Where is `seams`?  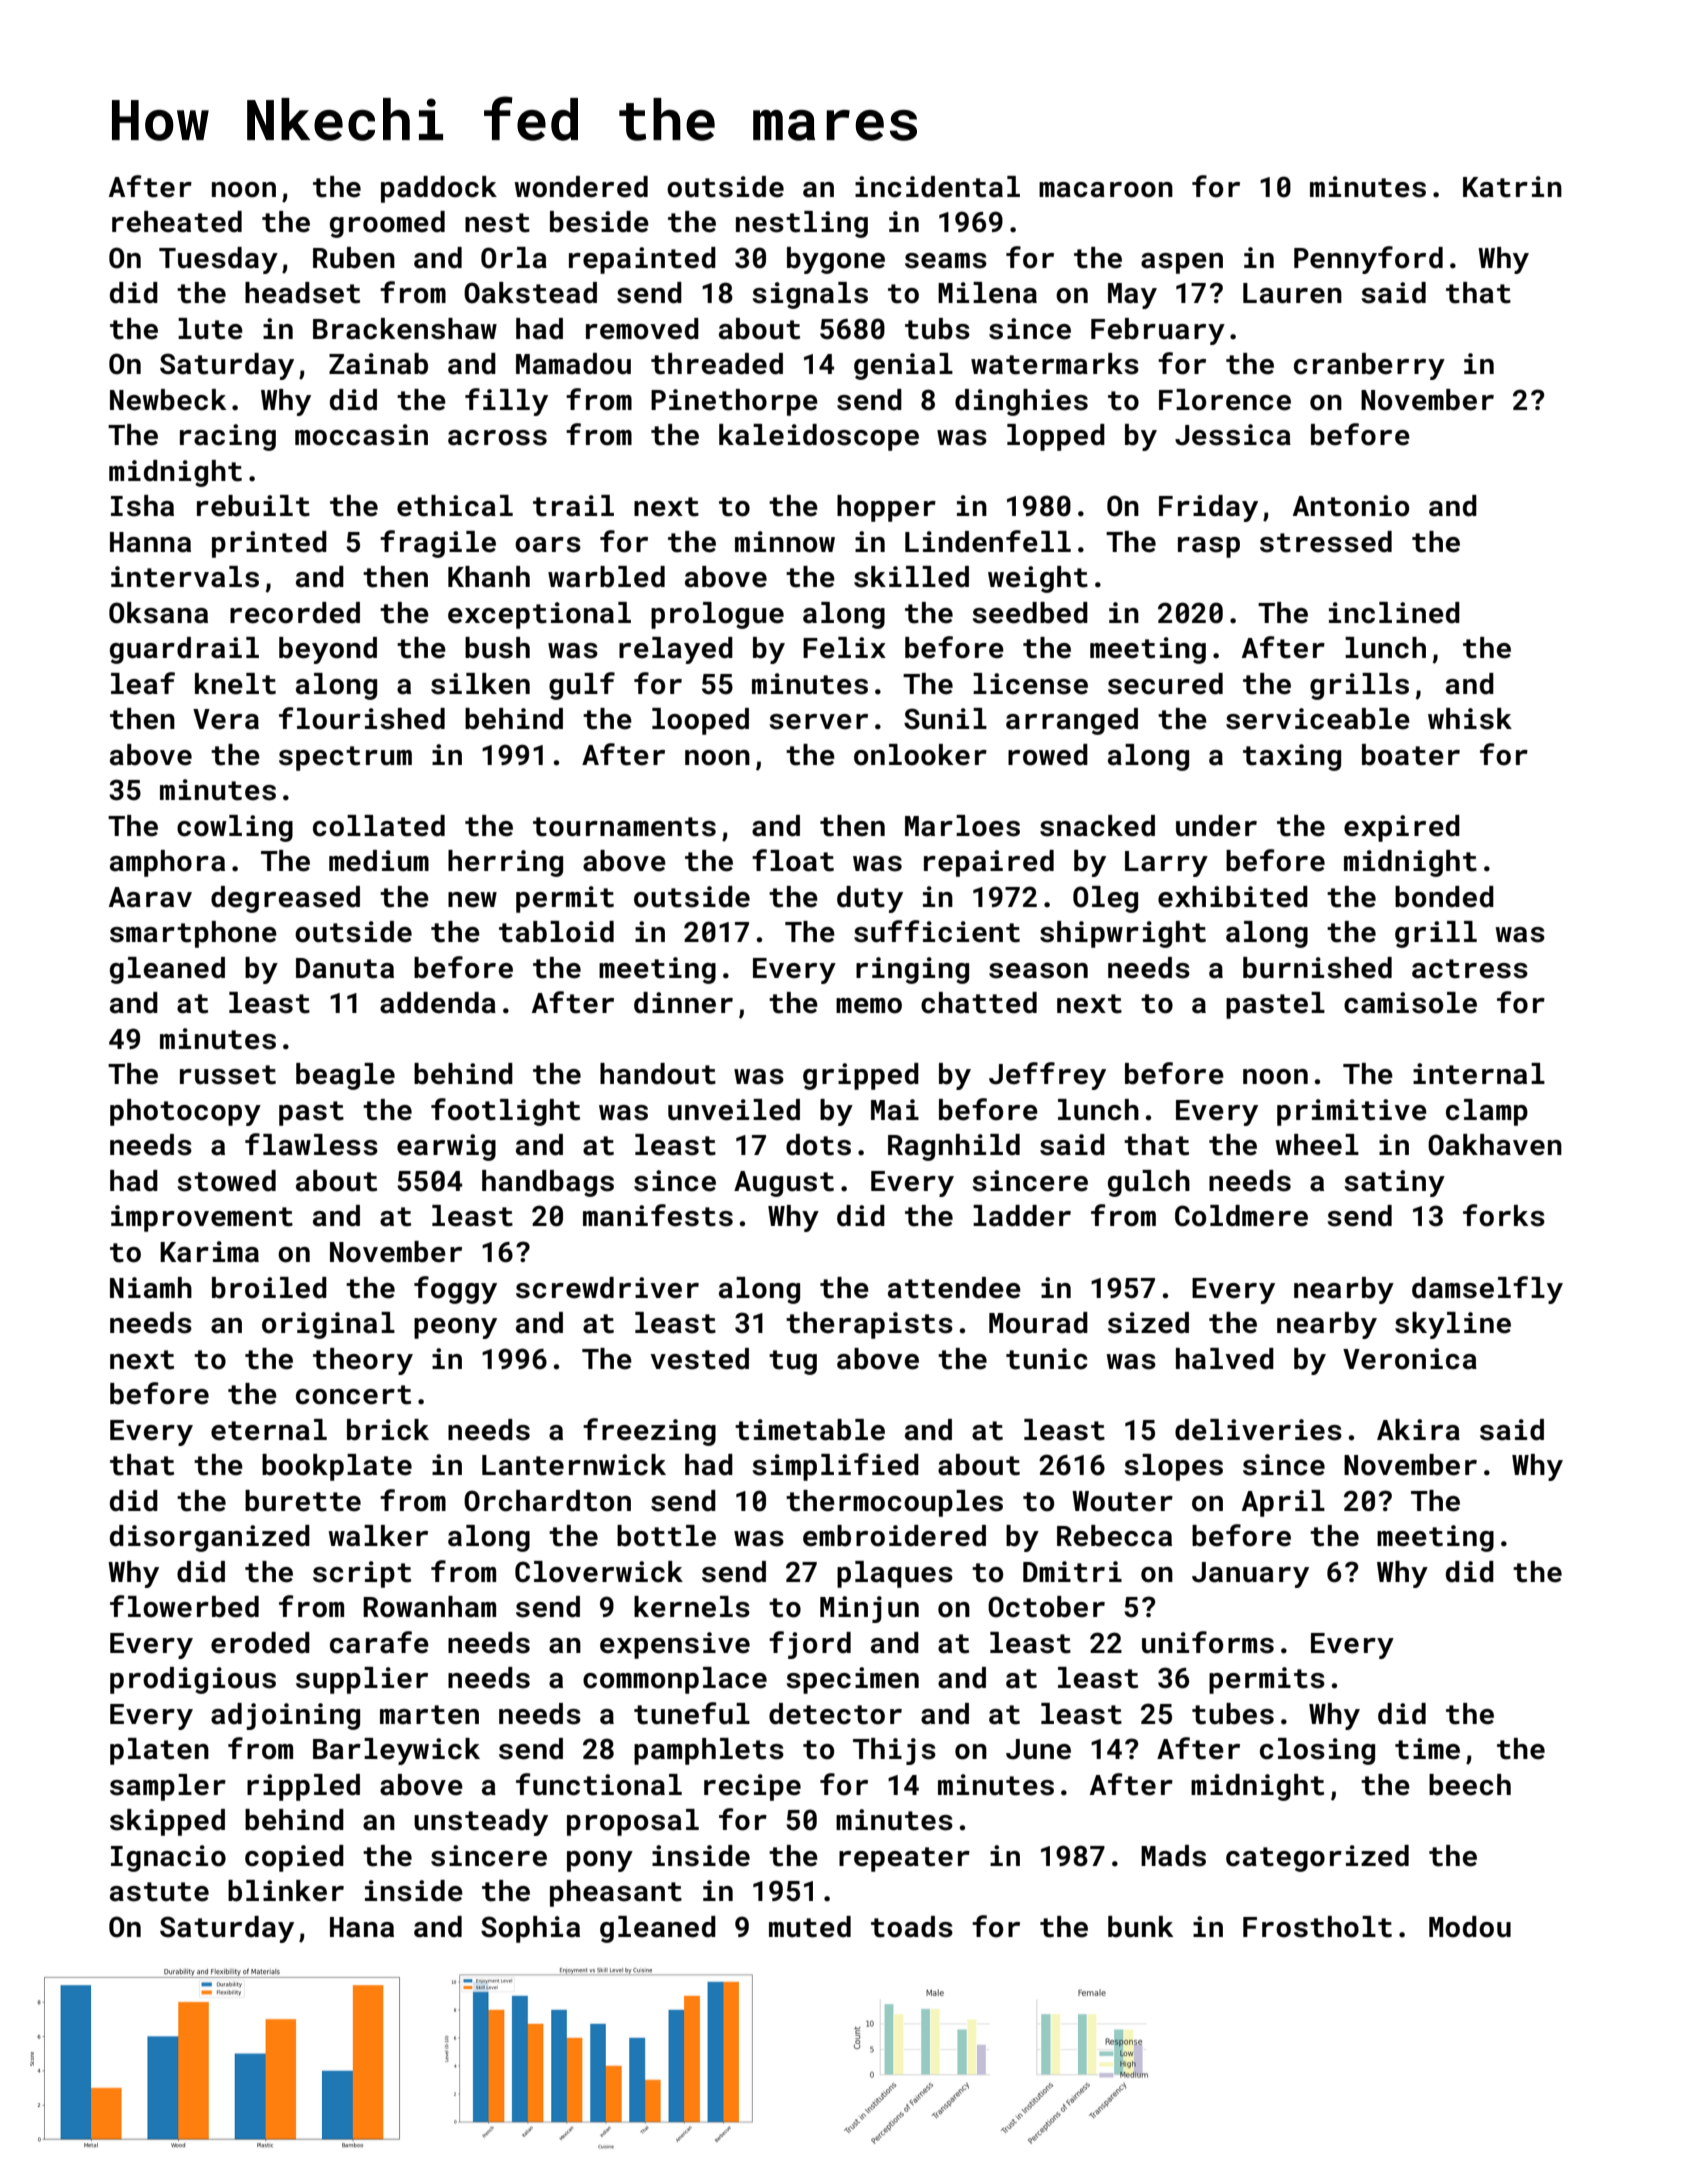
seams is located at coordinates (946, 261).
